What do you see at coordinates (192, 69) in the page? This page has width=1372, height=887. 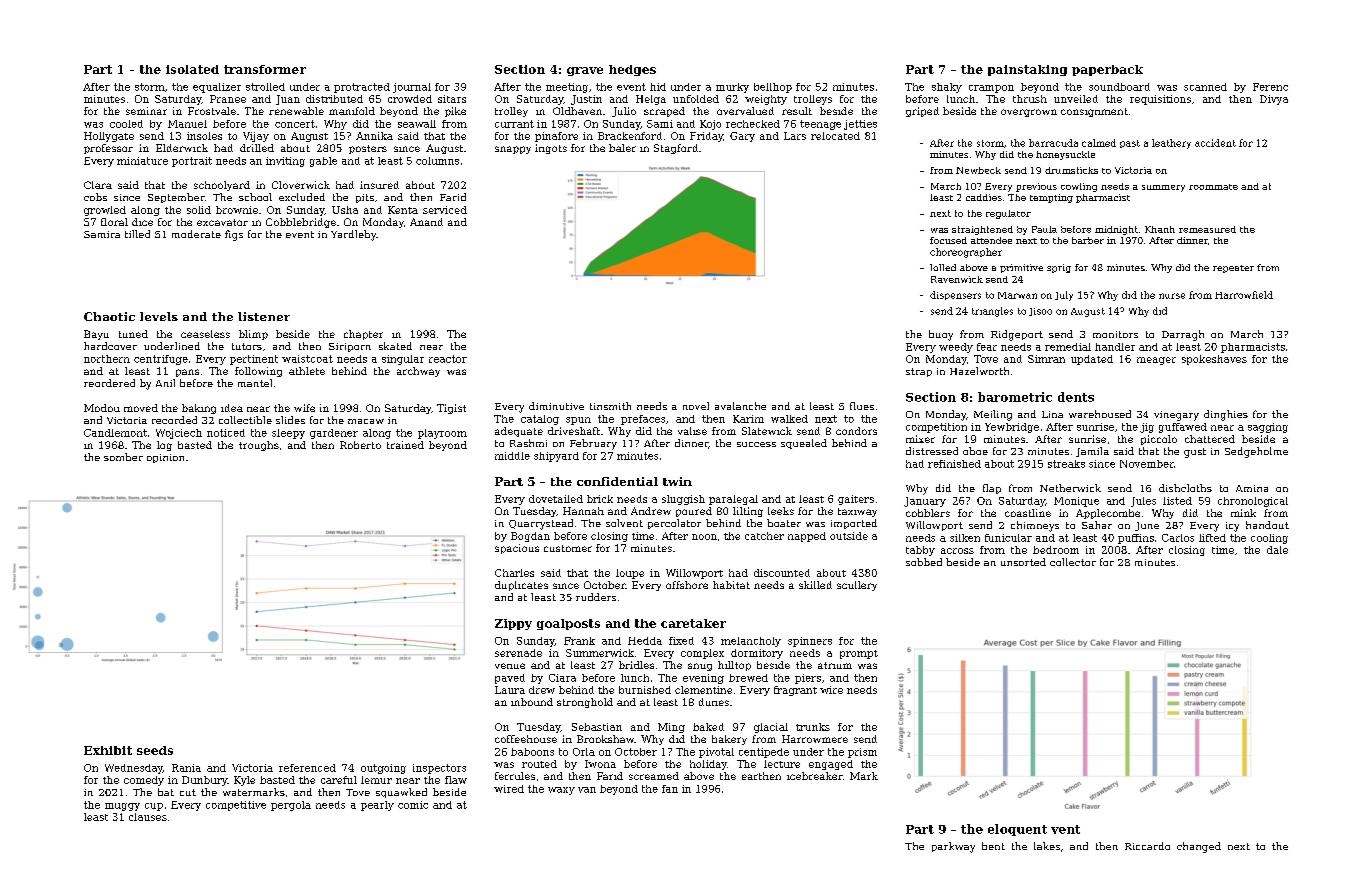 I see `isolated` at bounding box center [192, 69].
